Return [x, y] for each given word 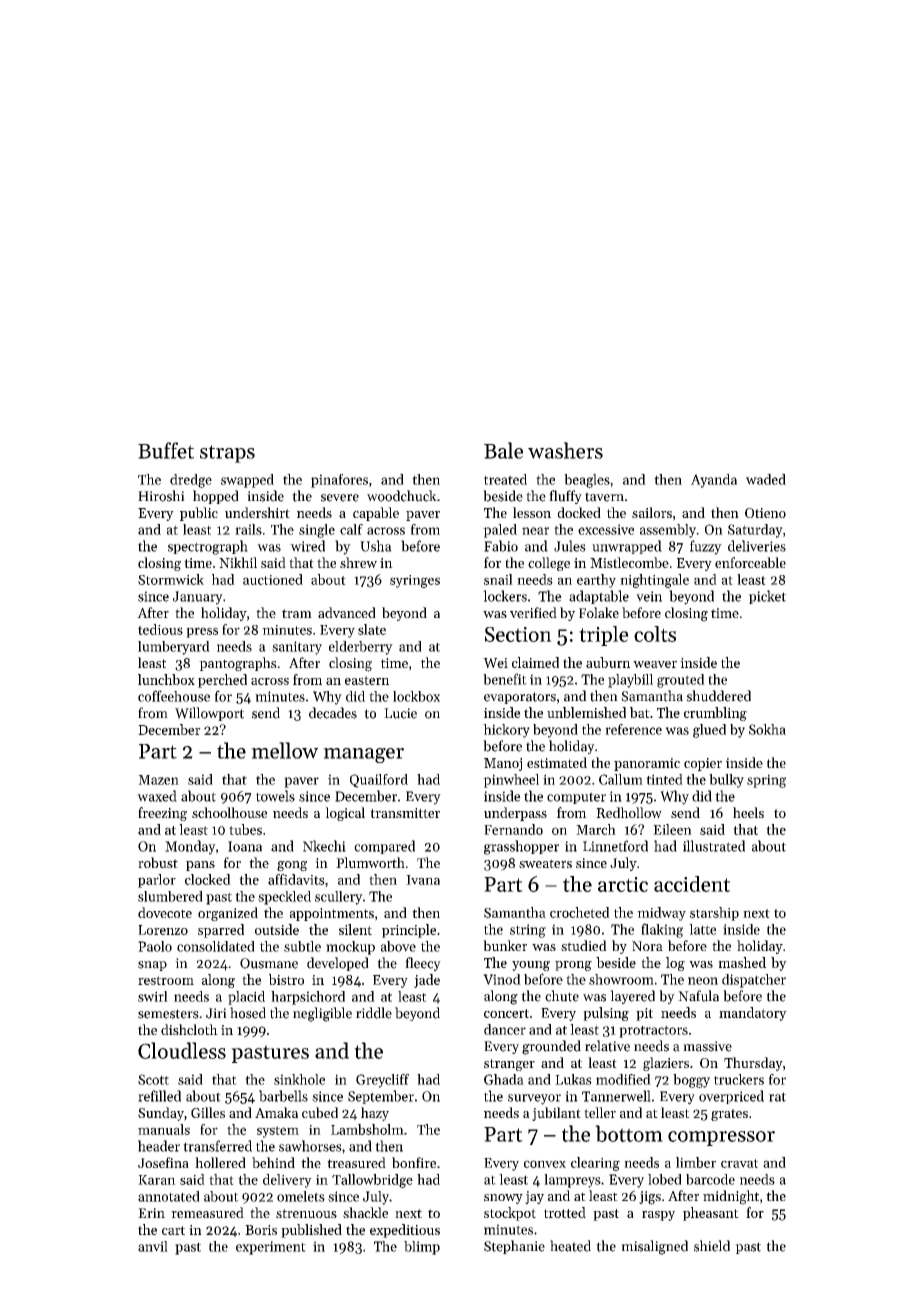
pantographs [238, 664]
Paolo [155, 946]
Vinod [502, 979]
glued [709, 731]
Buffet [166, 450]
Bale [503, 450]
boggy [691, 1081]
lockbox [416, 696]
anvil [153, 1246]
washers [565, 450]
